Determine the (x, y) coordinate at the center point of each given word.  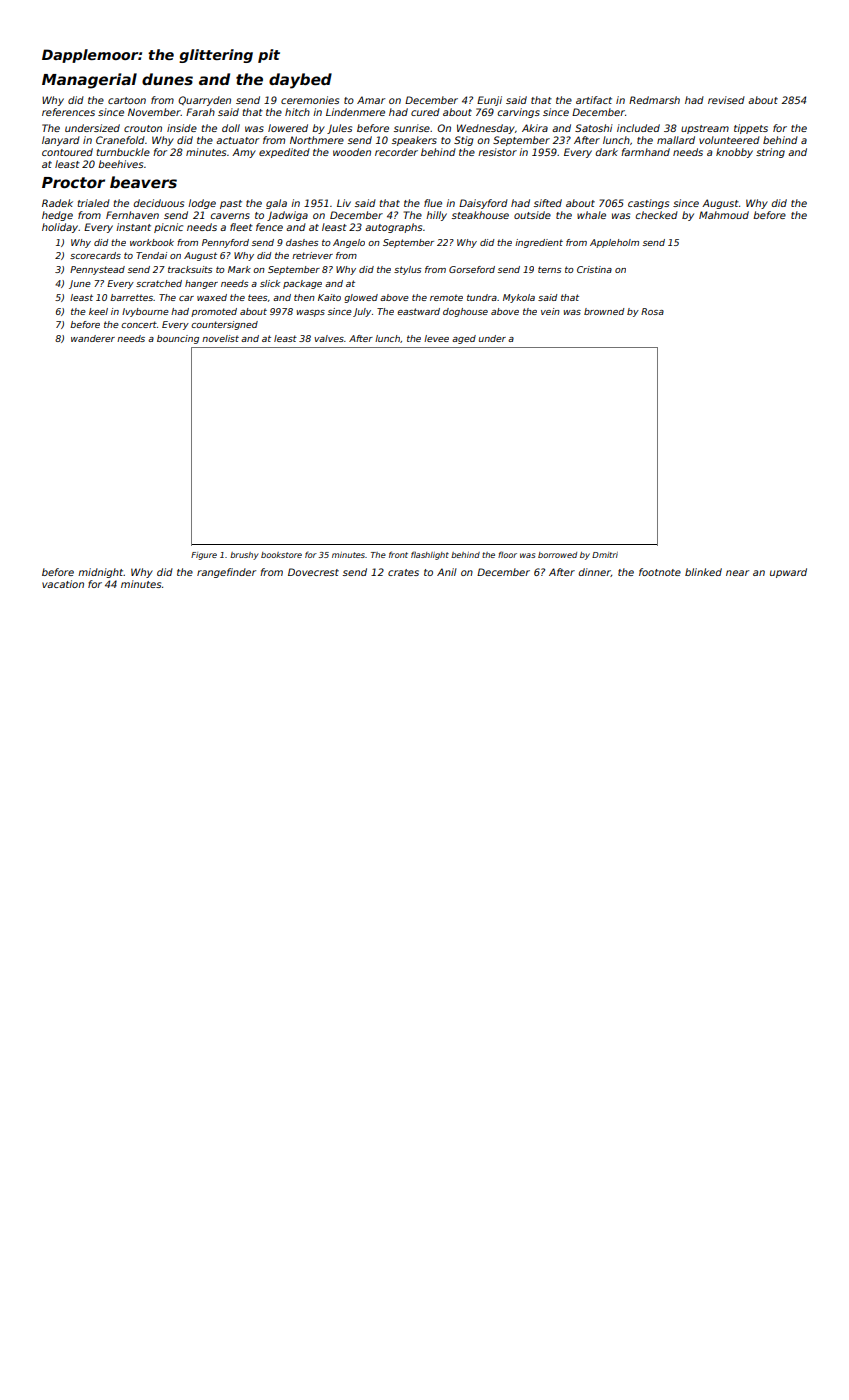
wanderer (93, 338)
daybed (300, 81)
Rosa (652, 311)
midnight (101, 573)
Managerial (89, 81)
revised (726, 100)
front (398, 554)
